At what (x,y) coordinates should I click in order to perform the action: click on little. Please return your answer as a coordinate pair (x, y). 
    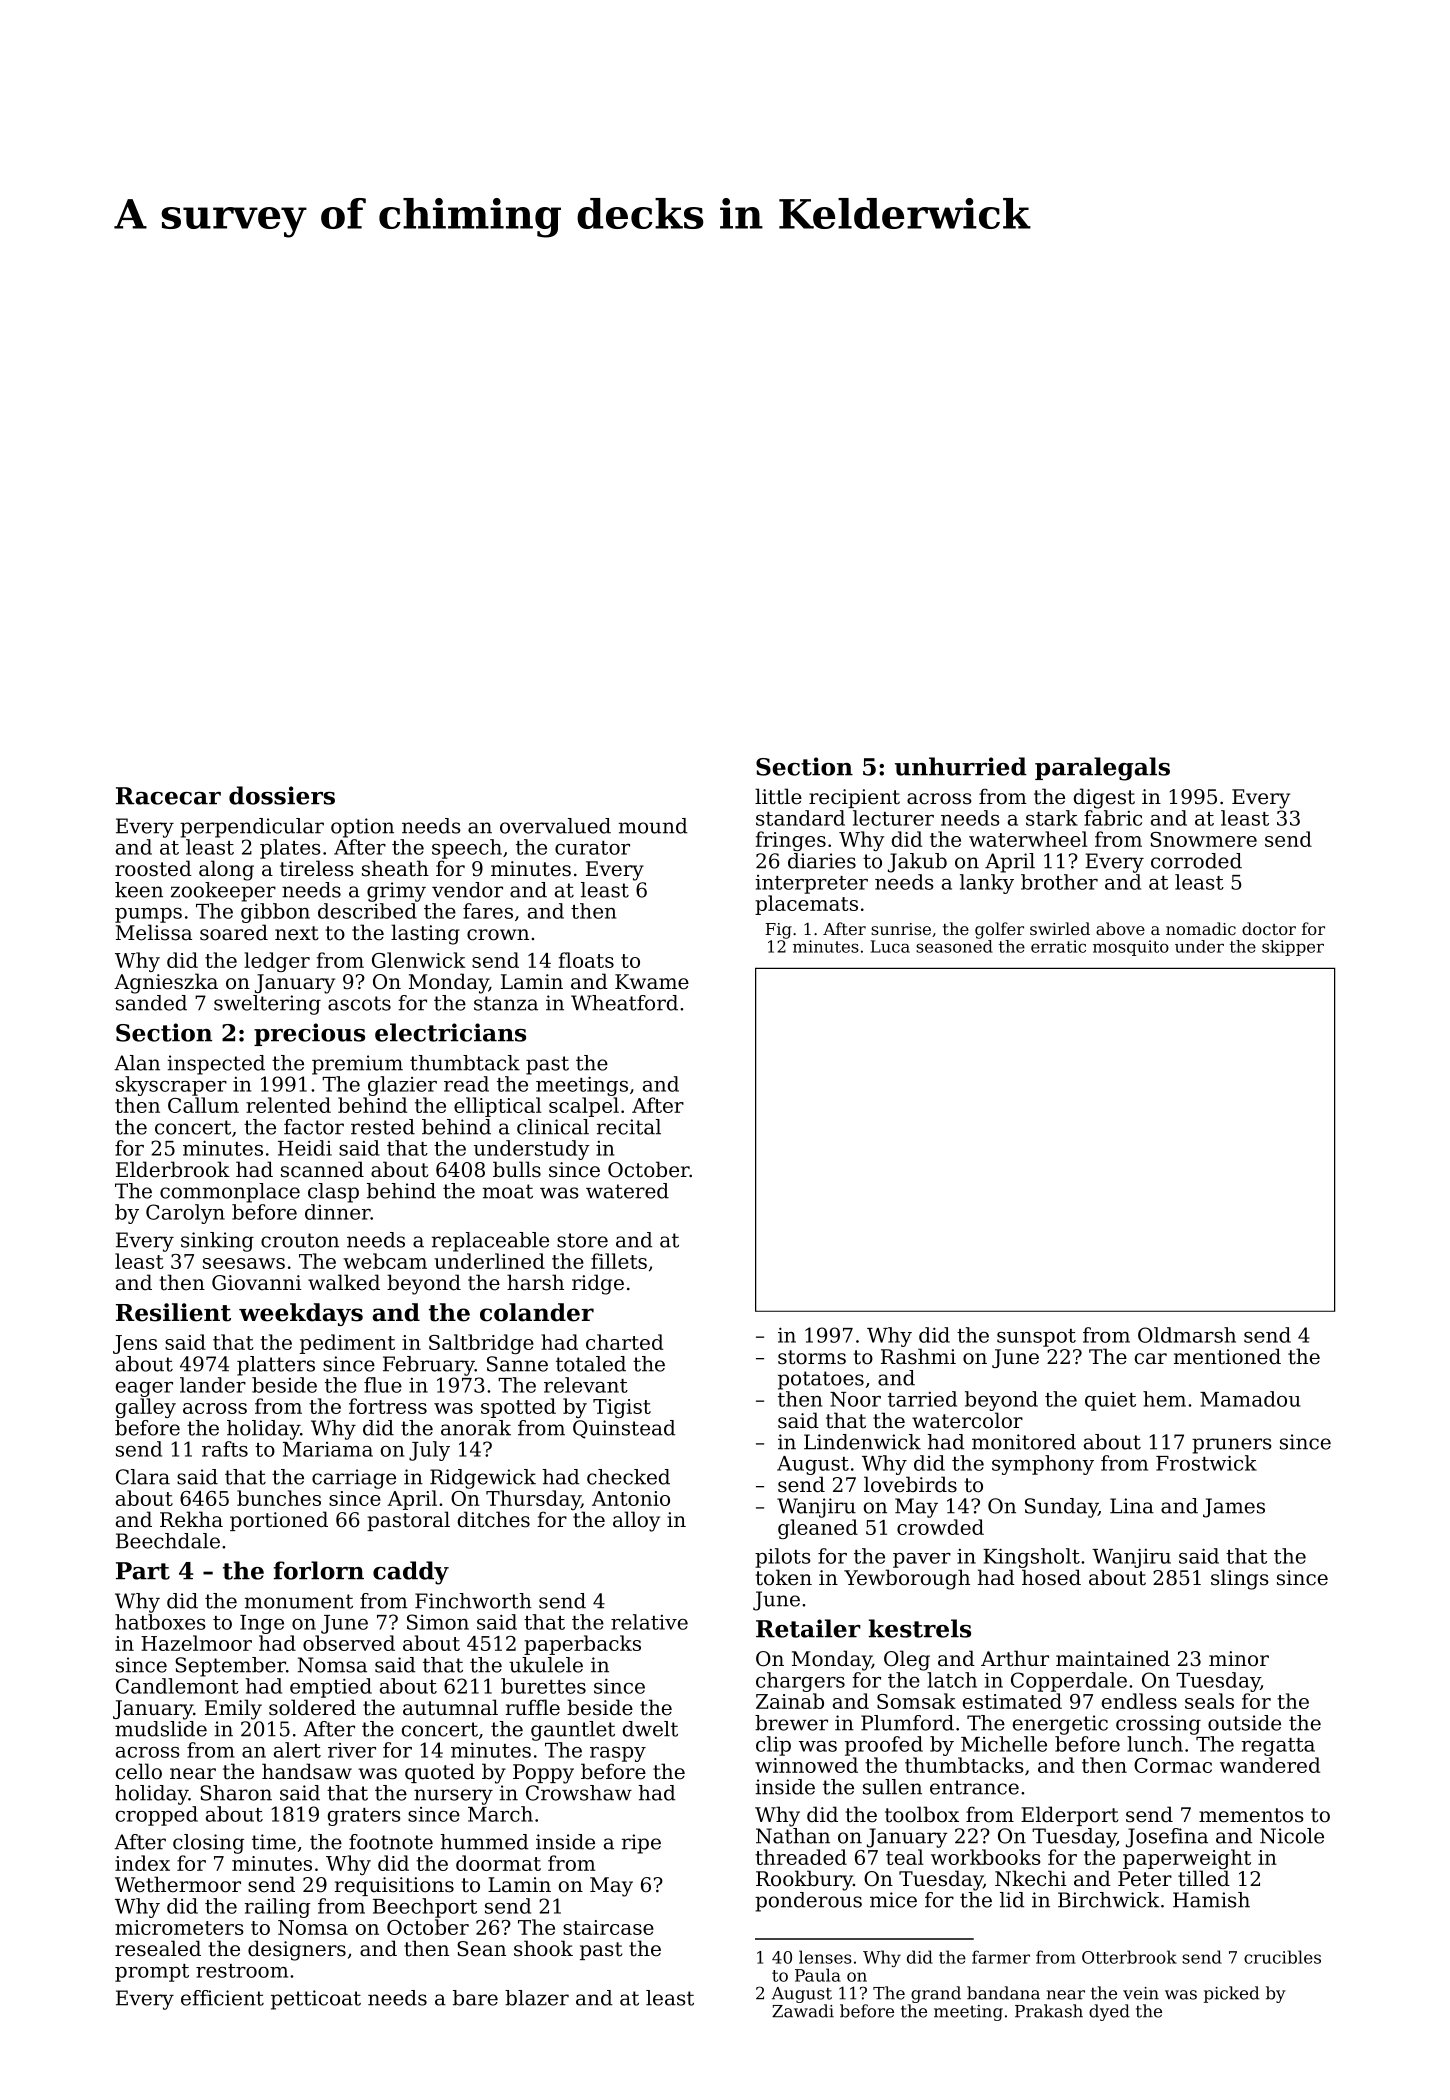
    Looking at the image, I should click on (778, 796).
